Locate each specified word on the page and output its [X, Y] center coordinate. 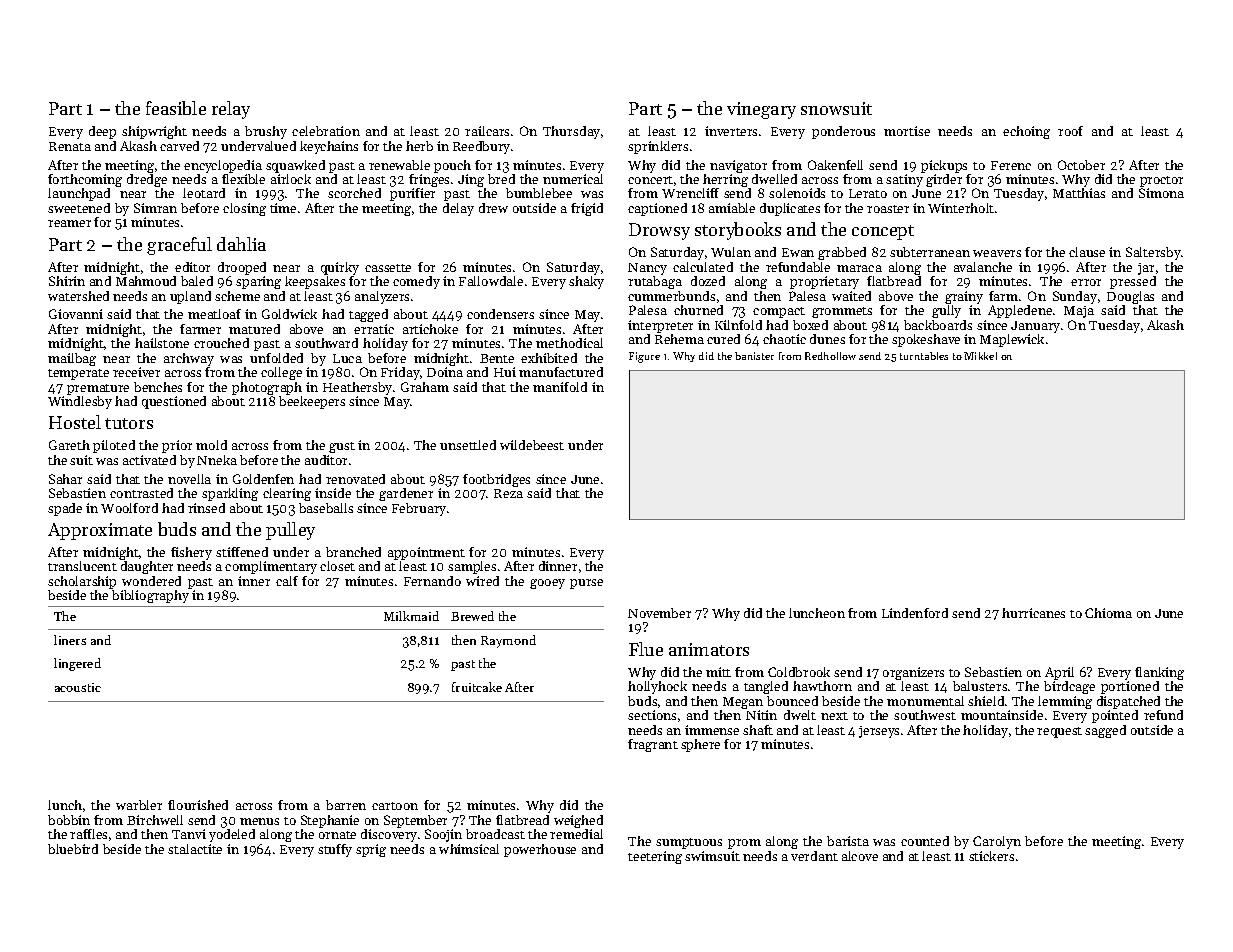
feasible [176, 108]
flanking [1159, 673]
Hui [505, 372]
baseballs [326, 508]
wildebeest [532, 445]
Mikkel [980, 356]
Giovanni [76, 314]
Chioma [1108, 613]
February [419, 509]
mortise [907, 131]
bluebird [73, 849]
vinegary [761, 110]
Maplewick [1012, 340]
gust [342, 447]
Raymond [508, 641]
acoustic [78, 687]
